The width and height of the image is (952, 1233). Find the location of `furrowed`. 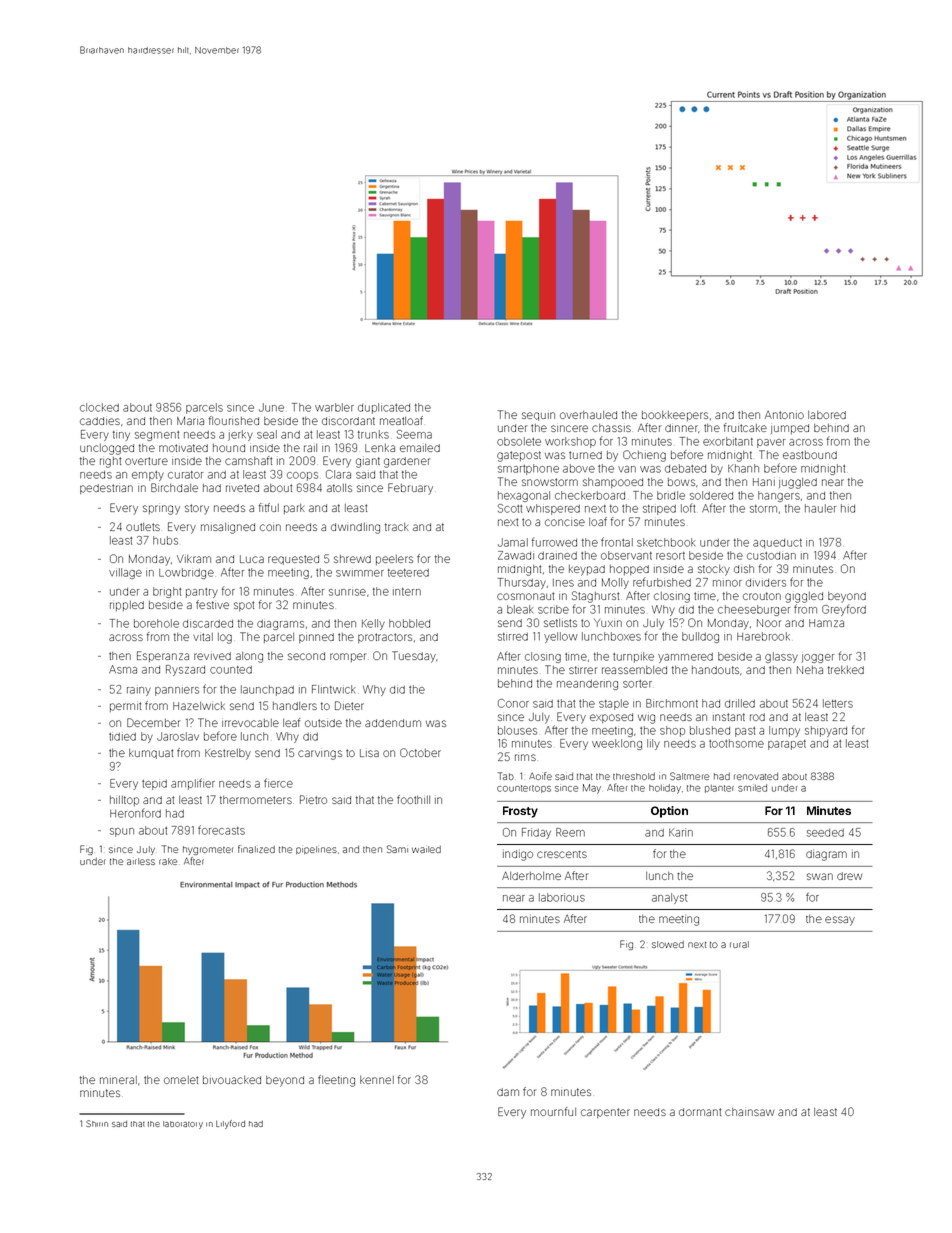

furrowed is located at coordinates (554, 542).
